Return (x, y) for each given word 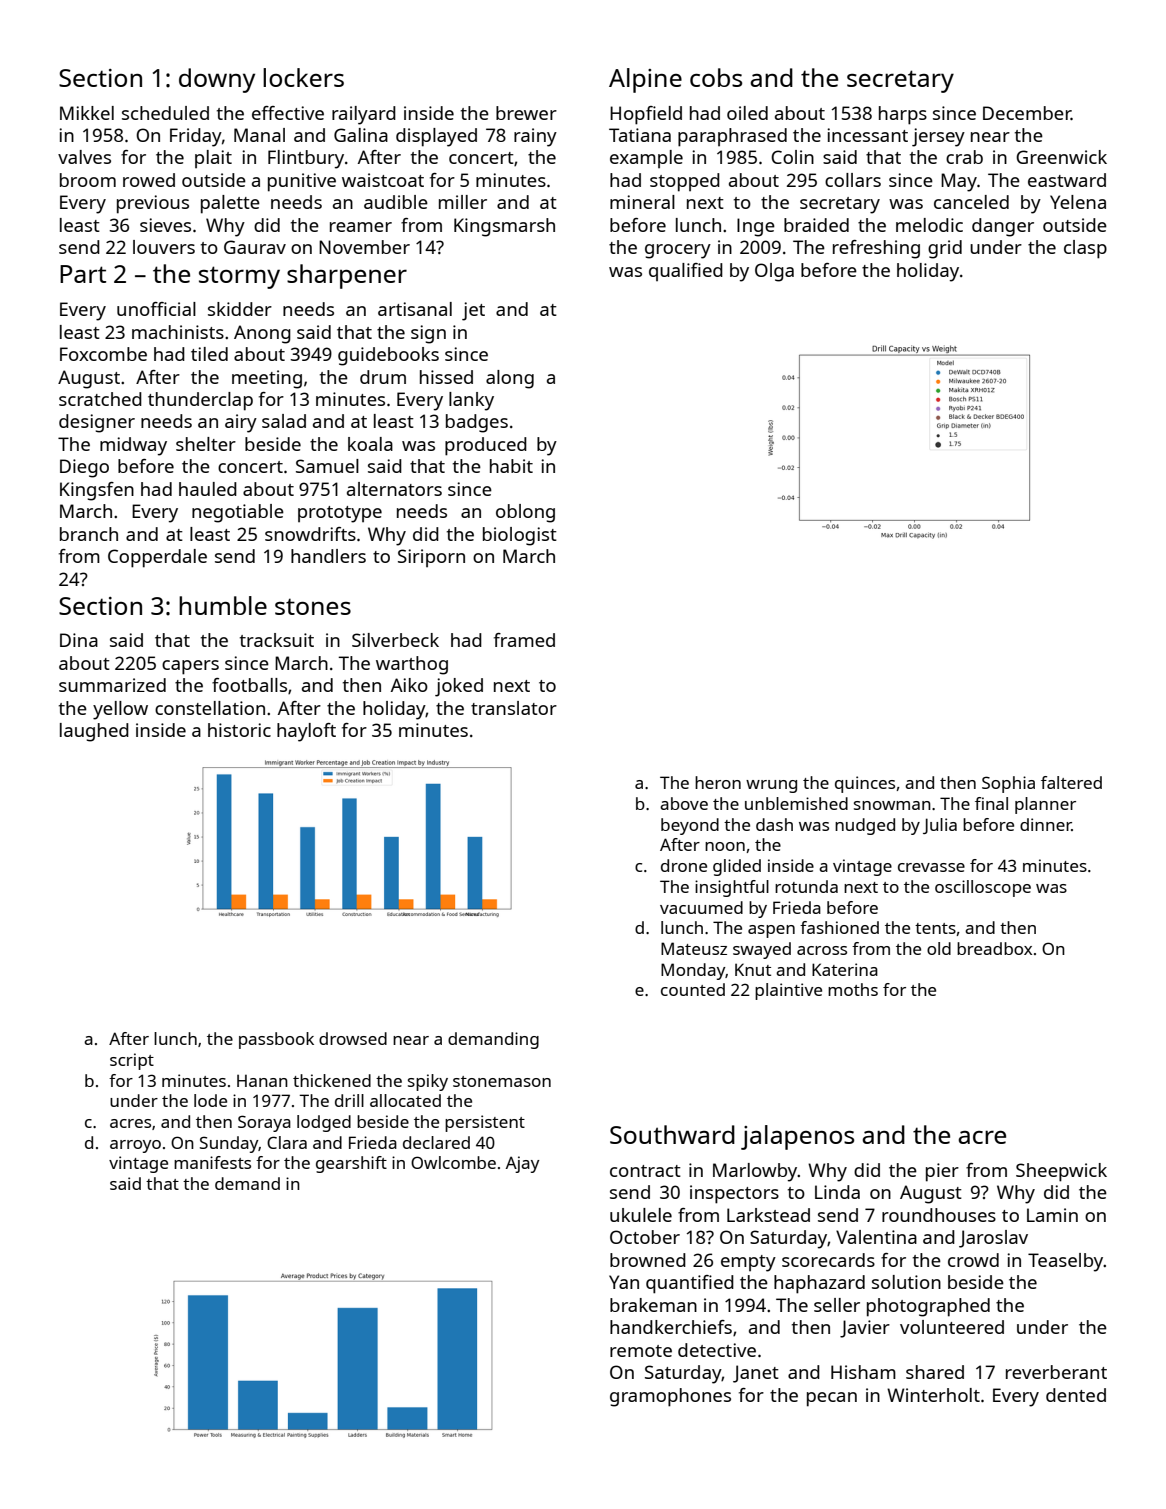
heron (718, 782)
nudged (865, 826)
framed (524, 640)
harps (903, 115)
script (132, 1061)
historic (239, 730)
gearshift (351, 1164)
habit (511, 466)
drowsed (353, 1038)
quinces (865, 784)
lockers (303, 77)
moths (853, 989)
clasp (1085, 249)
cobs (716, 77)
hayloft (306, 732)
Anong (262, 334)
